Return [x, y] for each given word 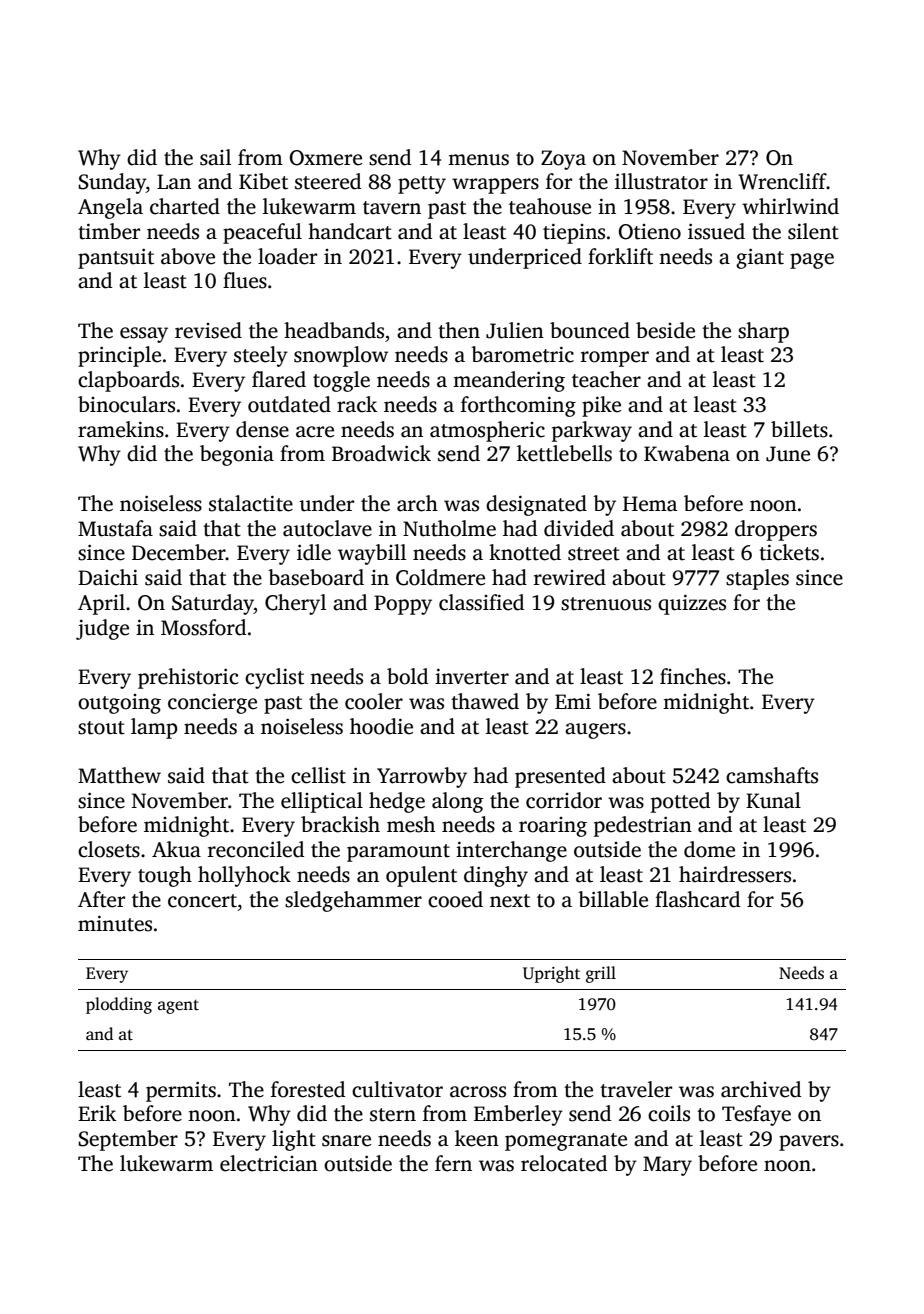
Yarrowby [422, 777]
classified [481, 602]
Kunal [773, 800]
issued [716, 231]
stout [101, 728]
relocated [564, 1163]
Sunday [112, 183]
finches [693, 676]
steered [328, 181]
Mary [667, 1166]
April [101, 604]
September [128, 1140]
